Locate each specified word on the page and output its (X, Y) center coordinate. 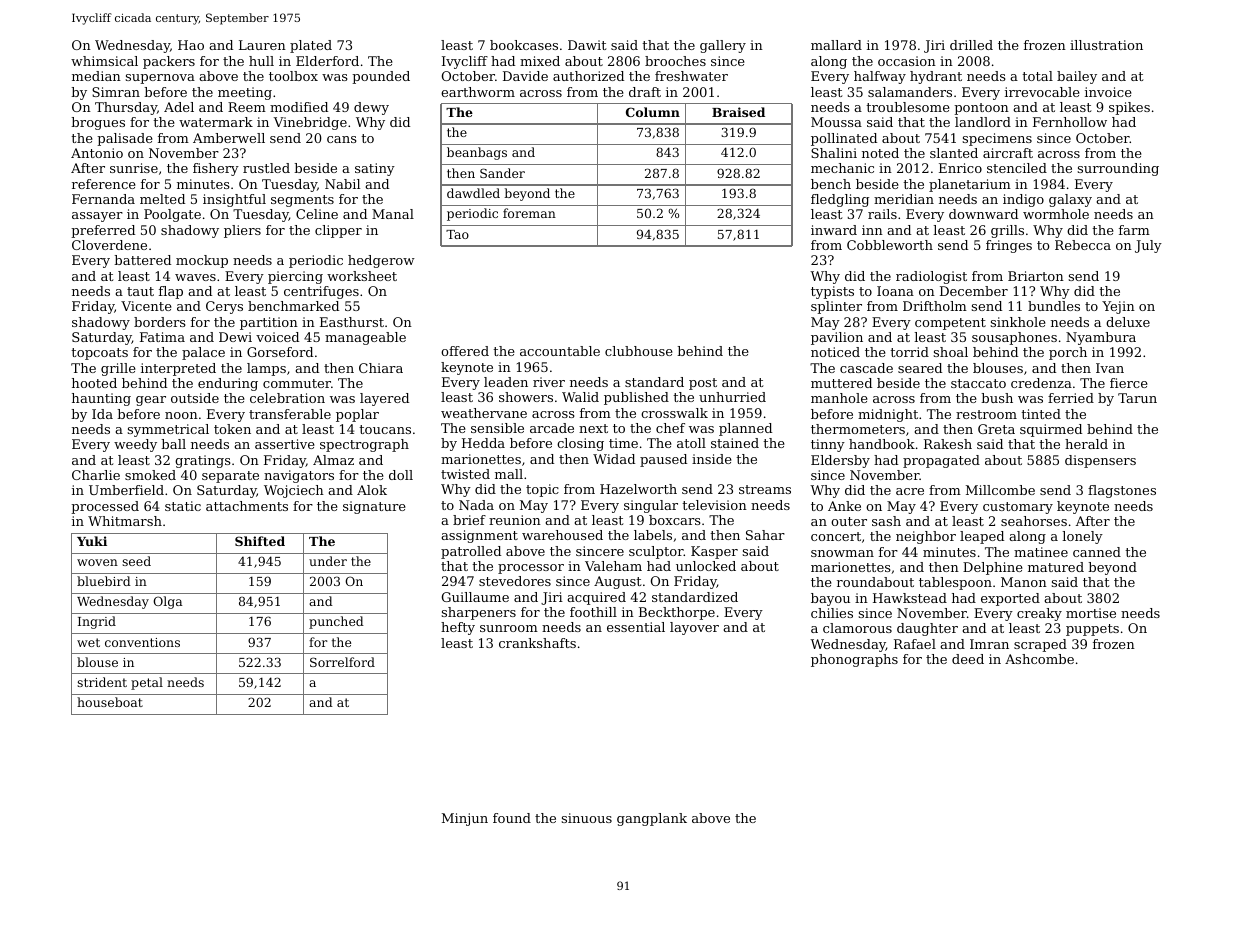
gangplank (652, 819)
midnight (888, 415)
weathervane (484, 413)
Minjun (465, 819)
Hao (191, 45)
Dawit (587, 45)
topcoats (99, 354)
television (714, 505)
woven (97, 562)
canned (1097, 552)
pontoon (981, 109)
